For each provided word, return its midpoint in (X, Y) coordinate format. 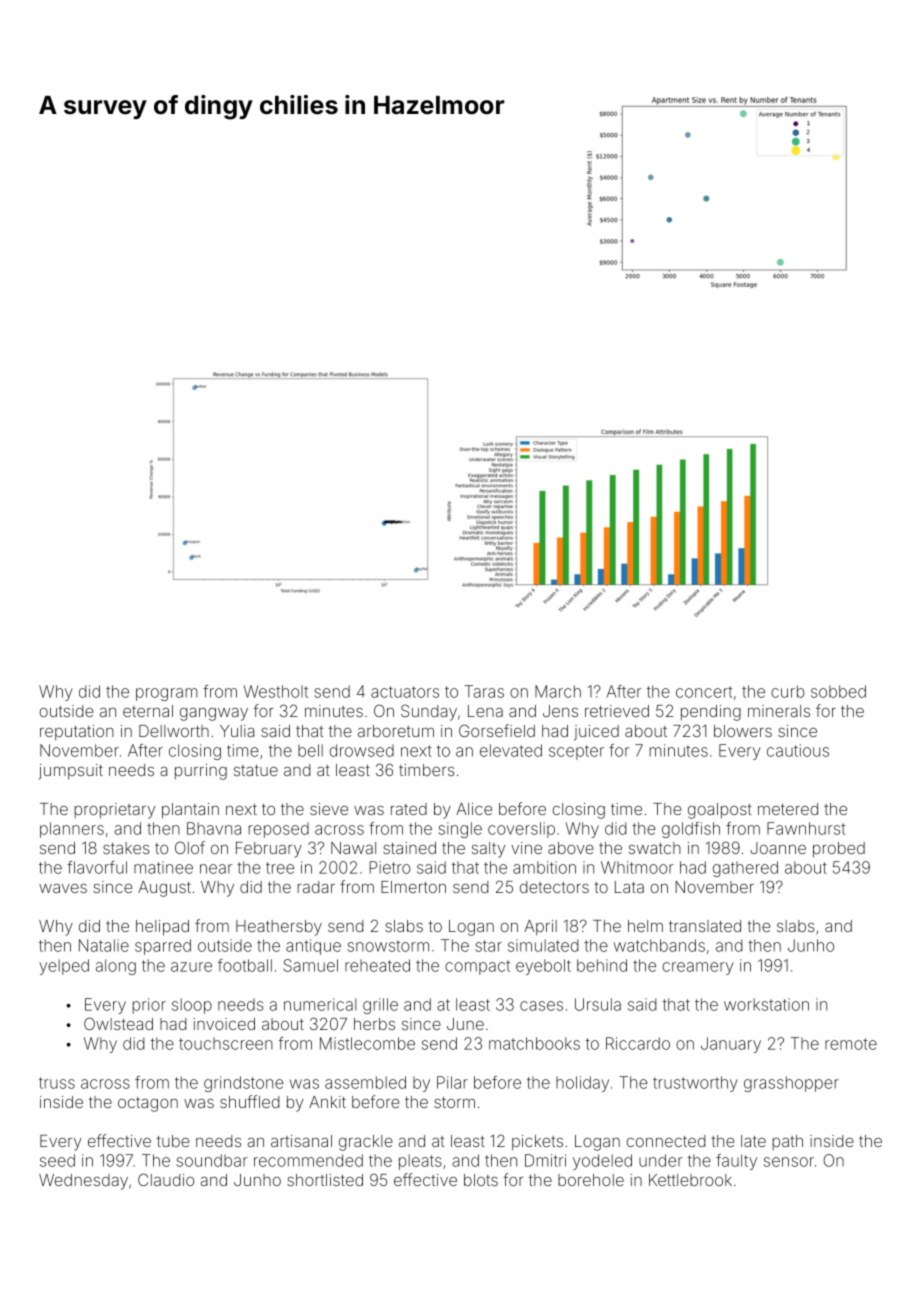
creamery (698, 968)
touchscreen (226, 1044)
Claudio (166, 1179)
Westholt (276, 691)
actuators (405, 692)
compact (477, 967)
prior (149, 1006)
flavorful (97, 867)
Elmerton (413, 887)
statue (256, 770)
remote (851, 1044)
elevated (511, 750)
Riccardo (638, 1043)
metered (788, 809)
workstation (766, 1004)
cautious (798, 750)
